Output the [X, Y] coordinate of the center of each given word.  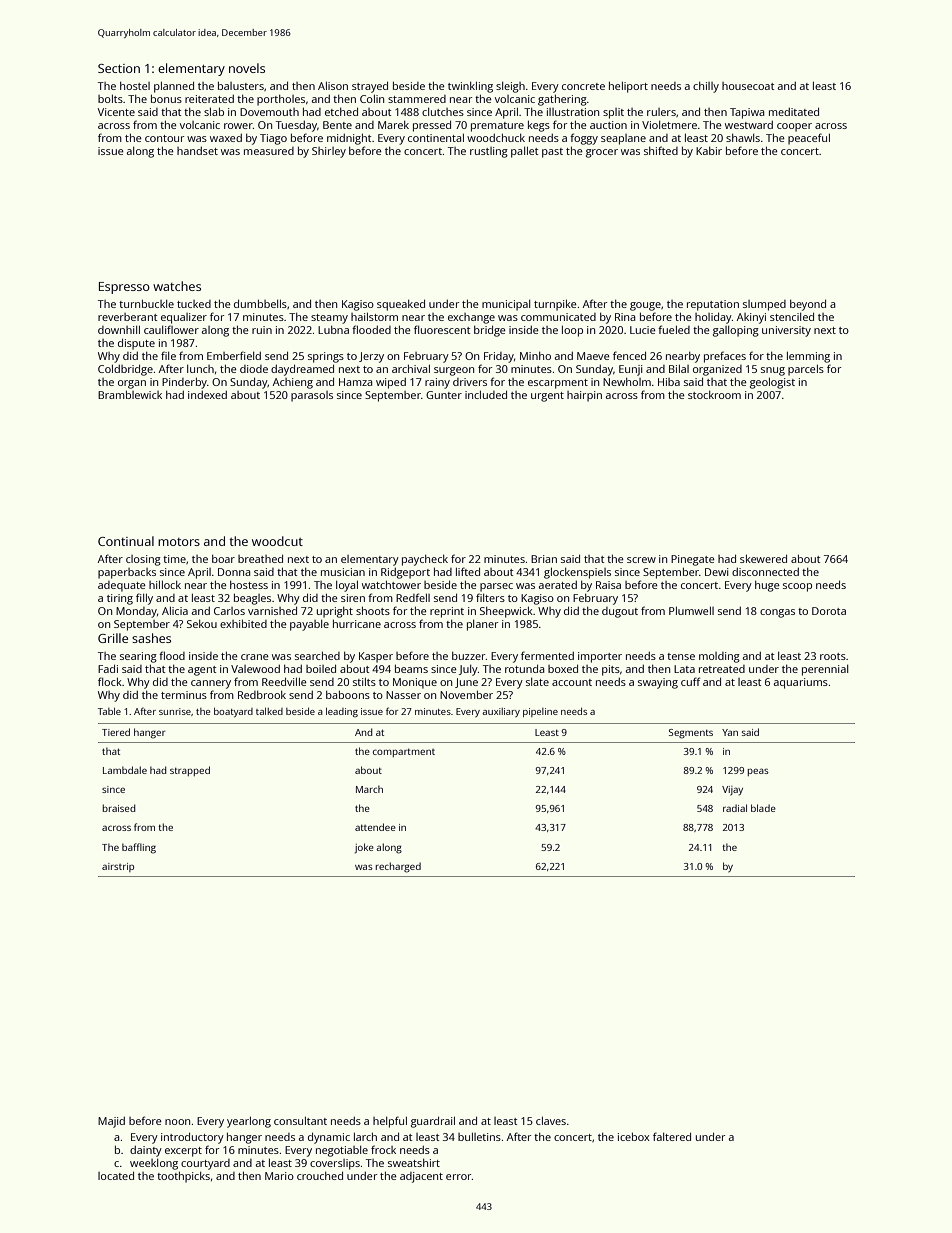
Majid [111, 1122]
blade [763, 808]
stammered [417, 99]
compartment [404, 753]
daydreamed [302, 370]
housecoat [748, 86]
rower [238, 126]
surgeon [454, 371]
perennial [825, 670]
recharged [398, 867]
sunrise [175, 711]
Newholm [627, 382]
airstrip [118, 867]
